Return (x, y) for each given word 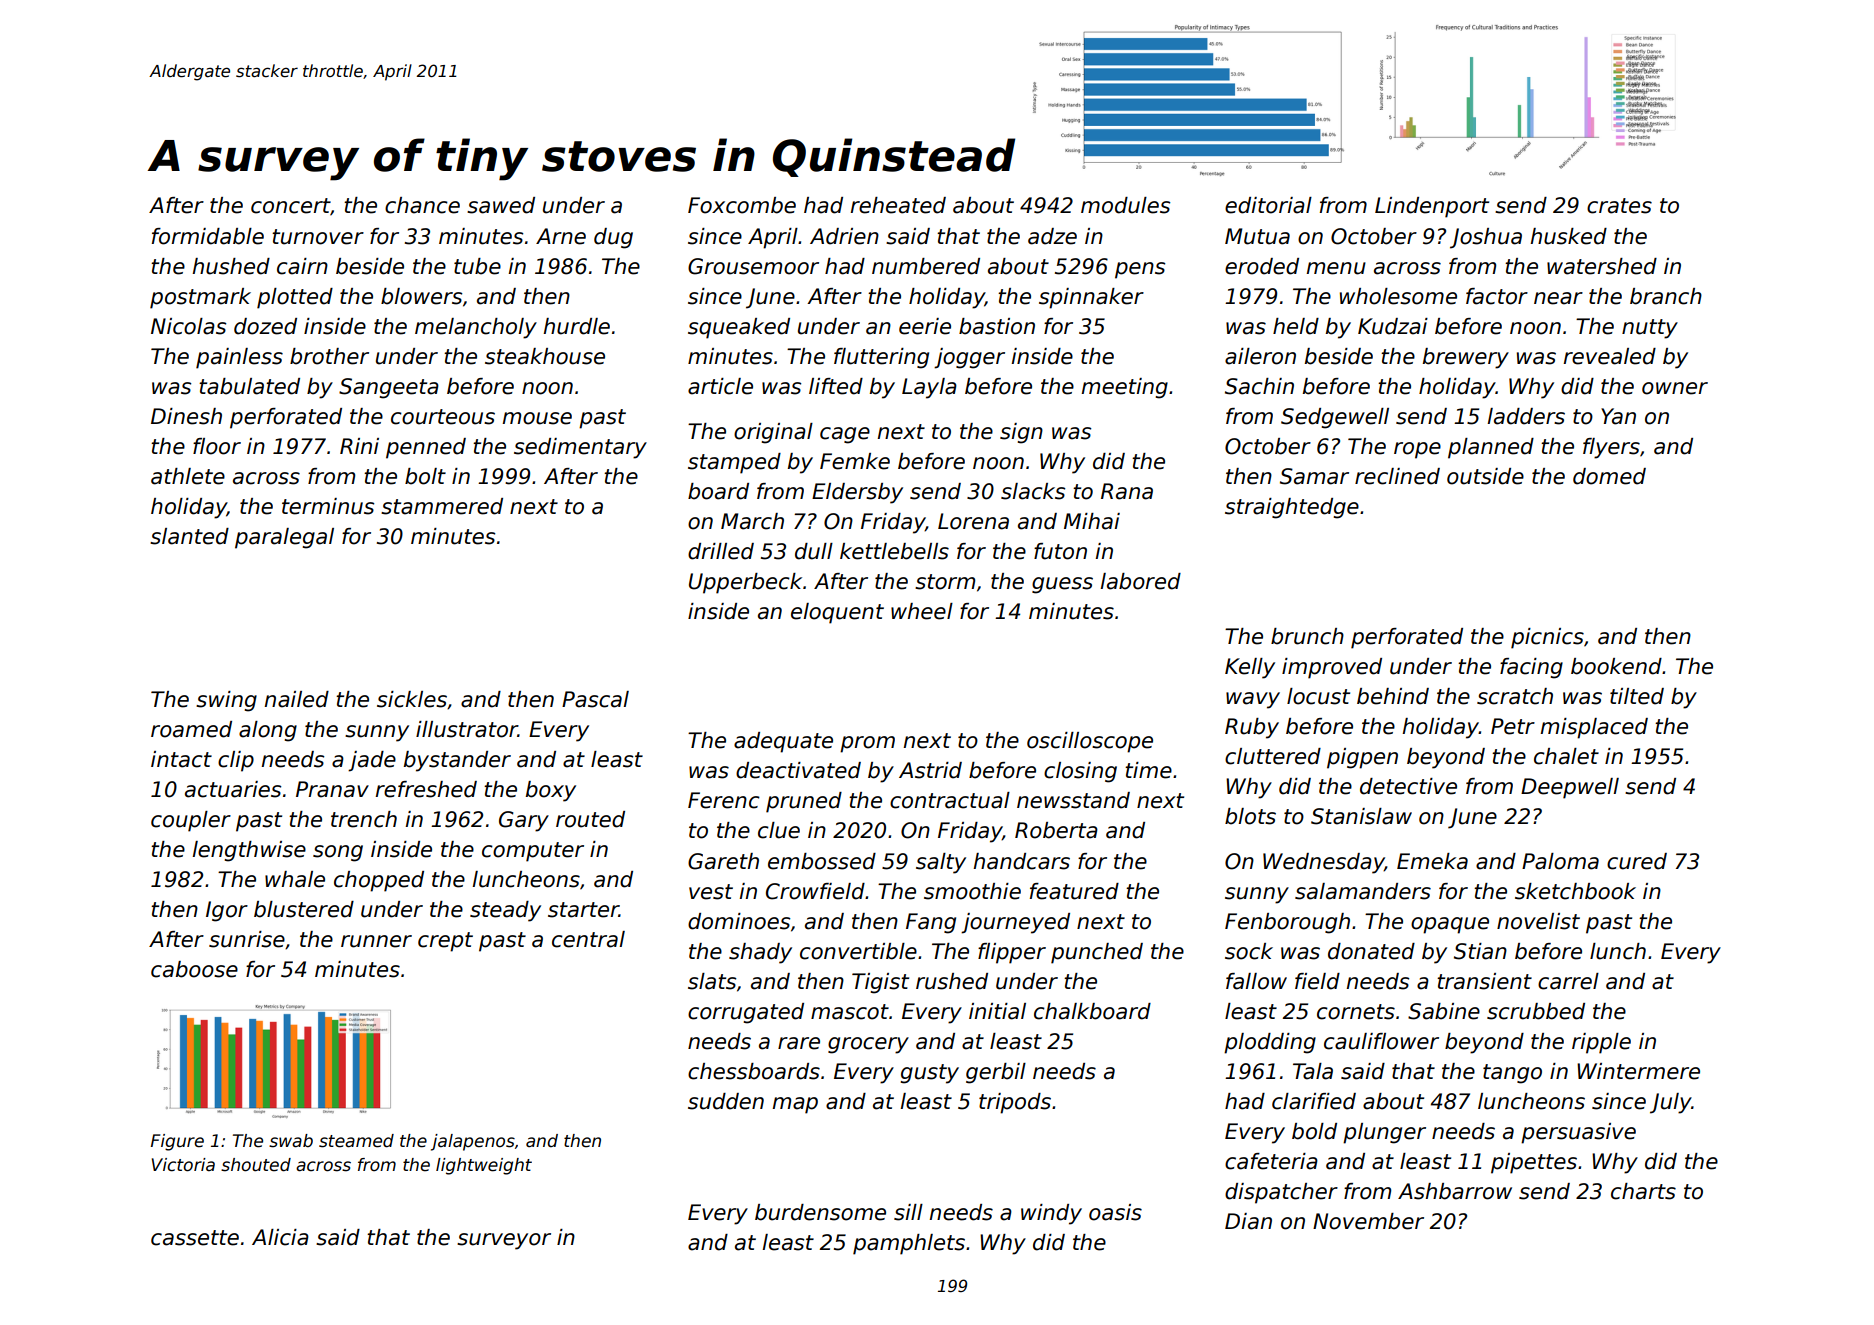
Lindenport (1432, 207)
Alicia (280, 1237)
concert (291, 207)
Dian (1248, 1221)
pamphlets (909, 1244)
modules (1125, 205)
